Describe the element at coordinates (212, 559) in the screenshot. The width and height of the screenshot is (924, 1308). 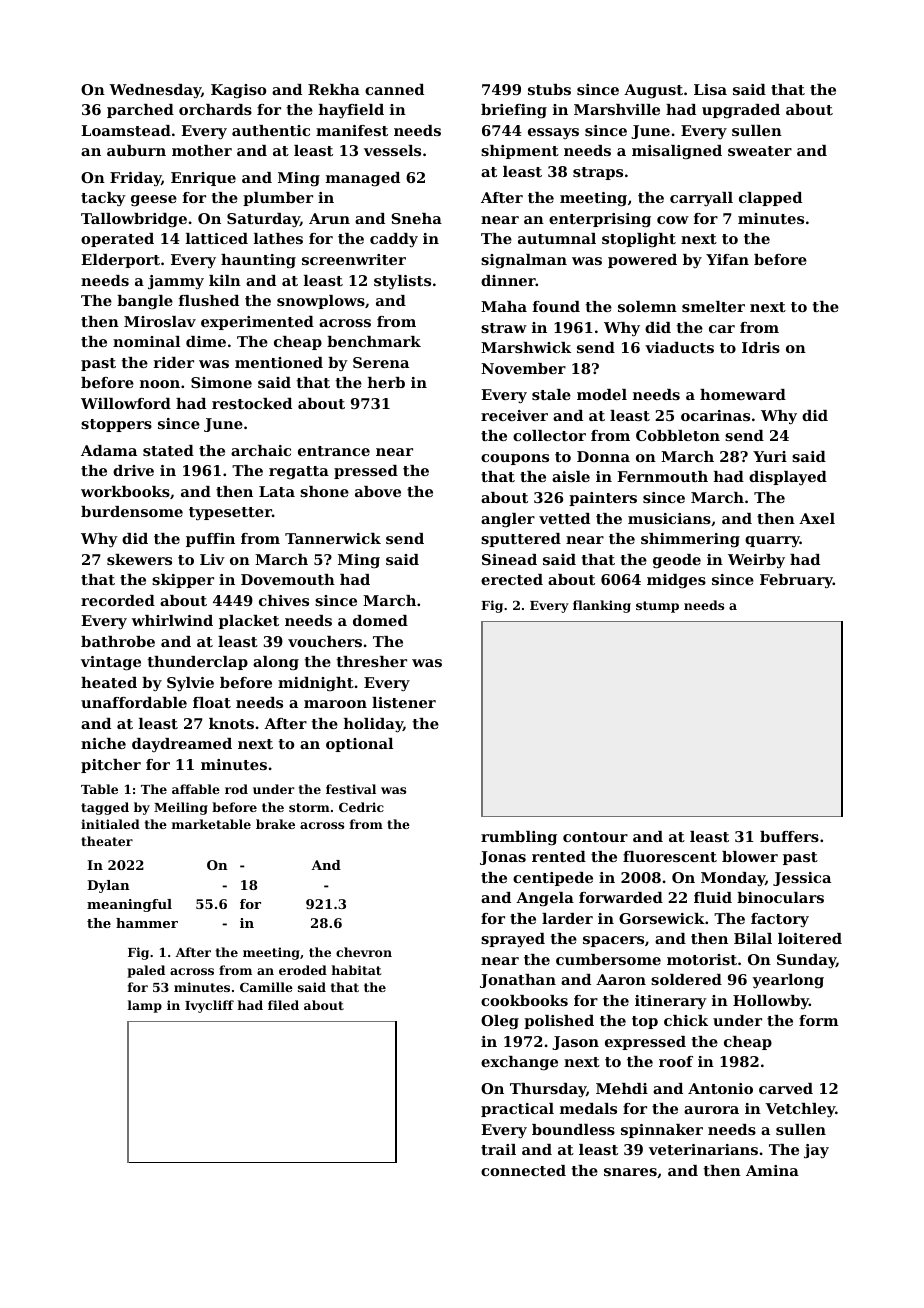
I see `Liv` at that location.
